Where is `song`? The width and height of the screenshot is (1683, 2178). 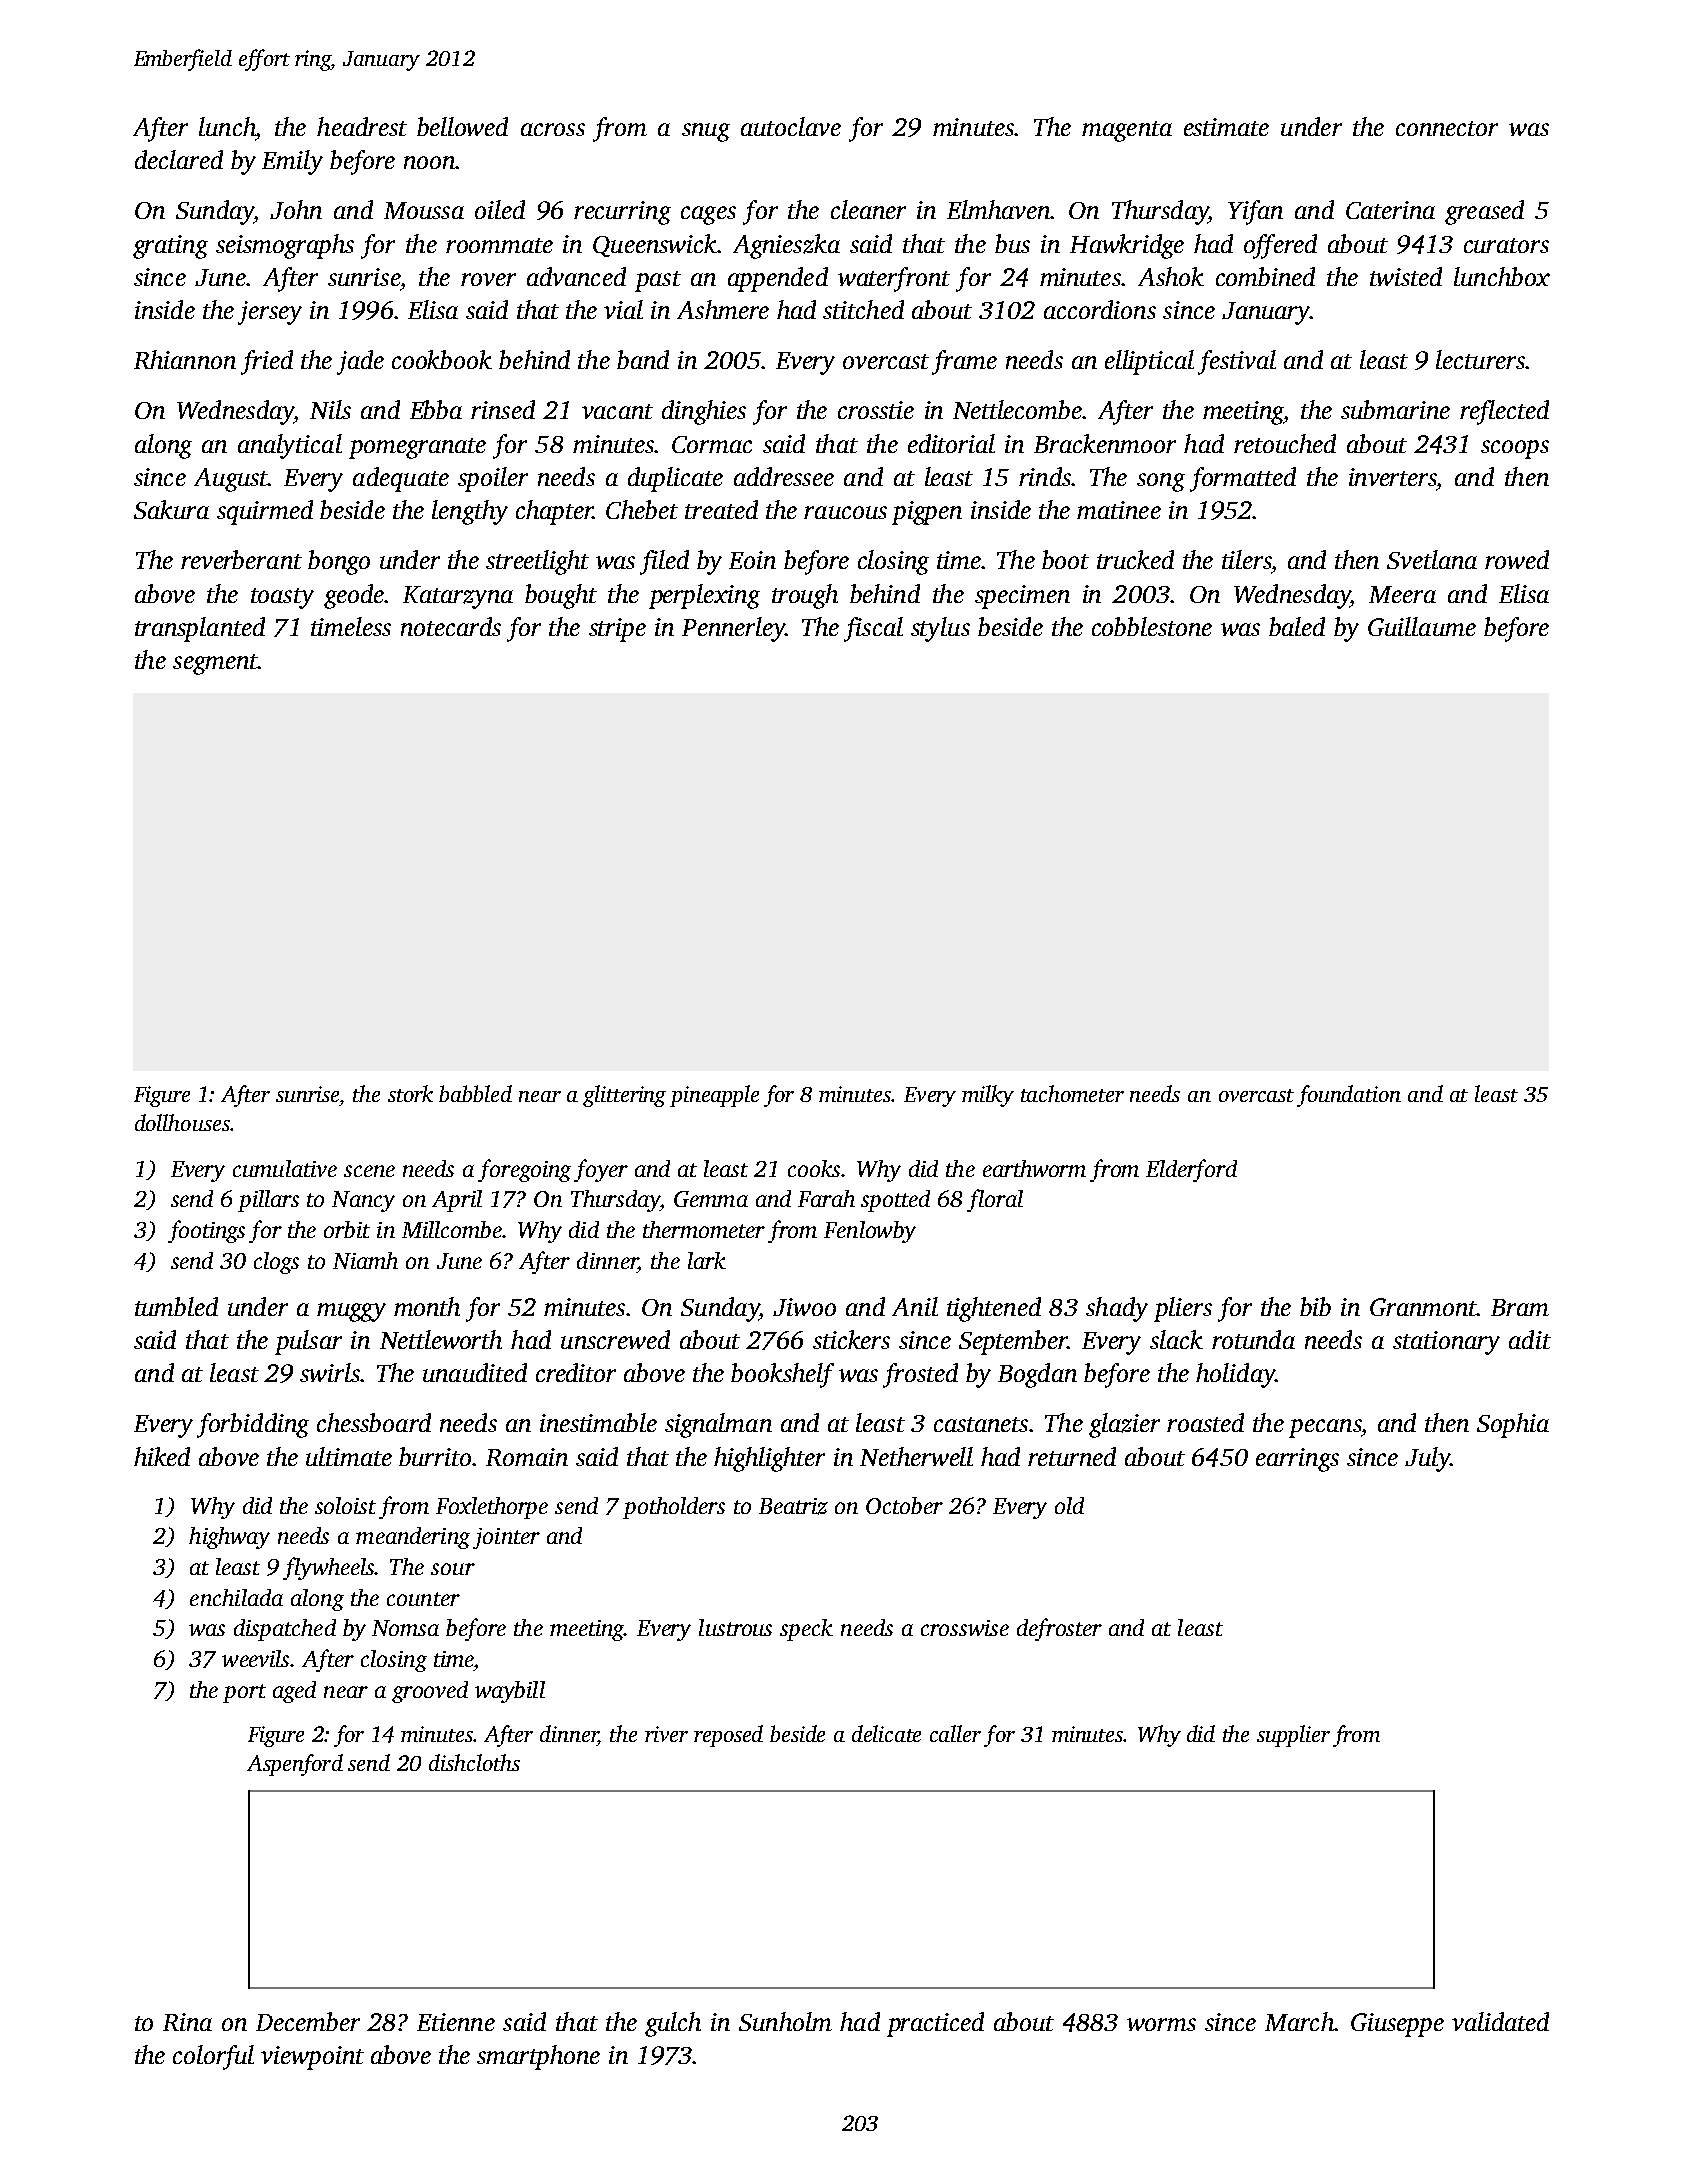
song is located at coordinates (1161, 482).
